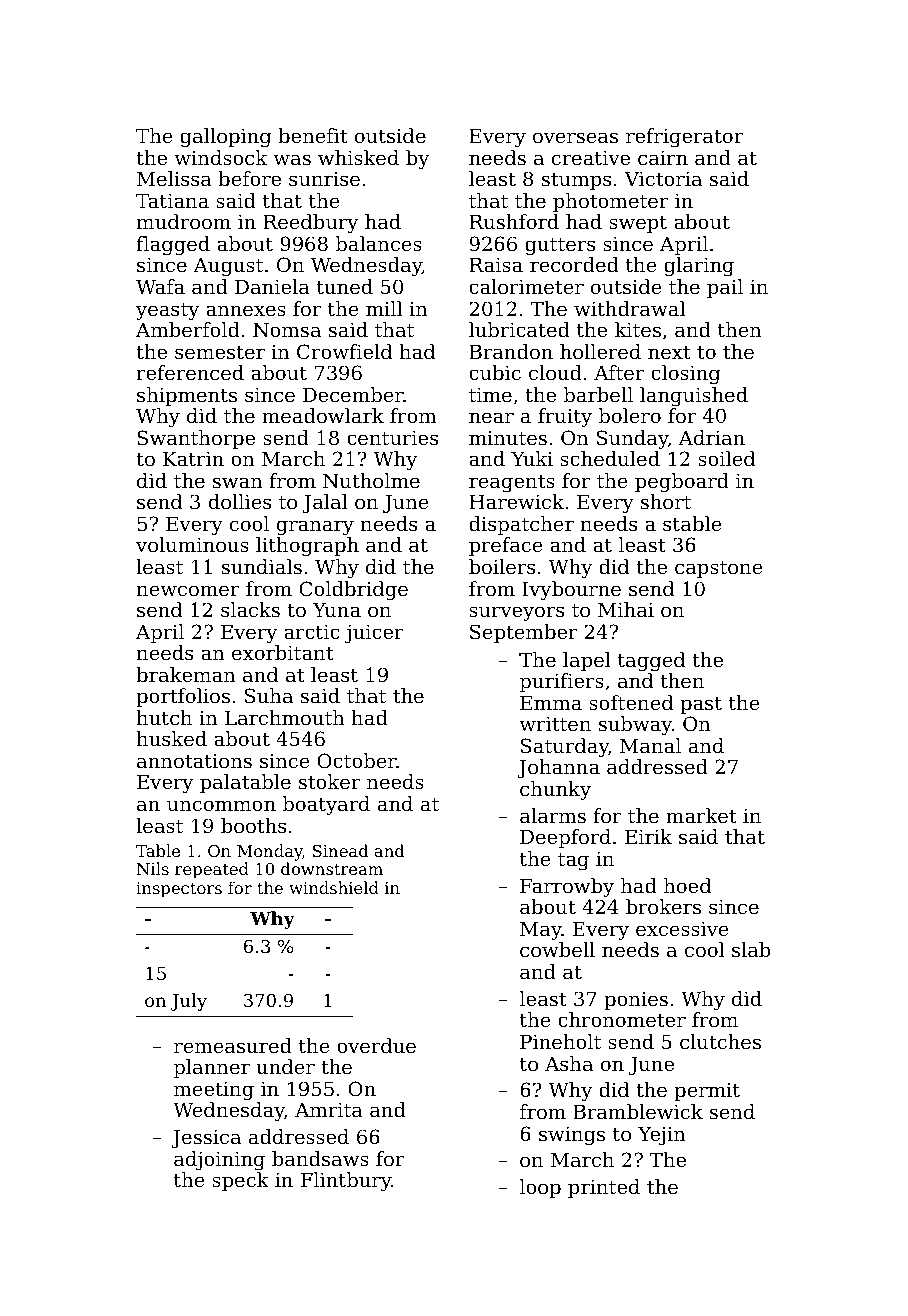  Describe the element at coordinates (684, 138) in the page. I see `refrigerator` at that location.
